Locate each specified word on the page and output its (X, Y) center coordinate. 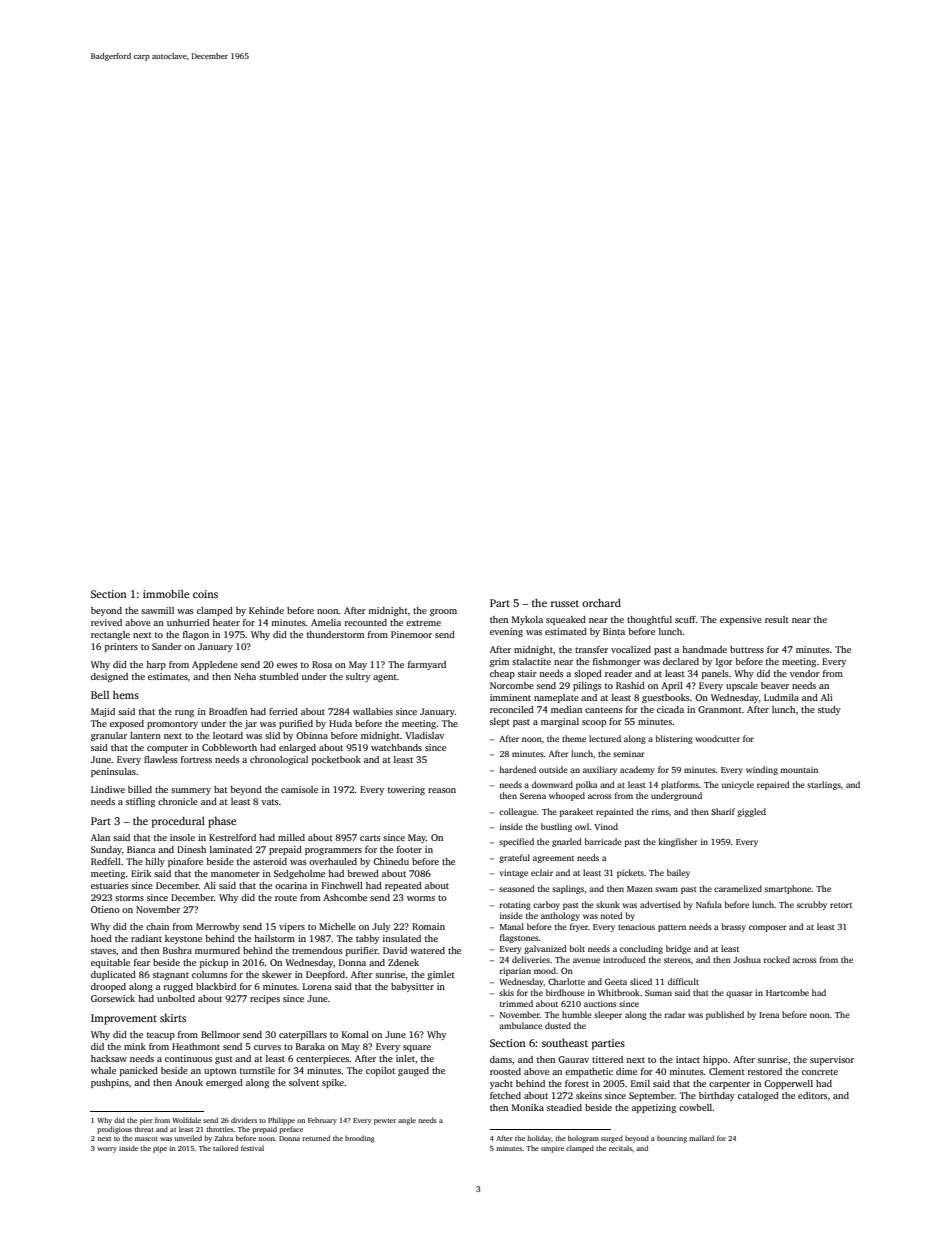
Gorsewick (113, 998)
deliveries (531, 959)
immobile (166, 594)
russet (565, 603)
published (725, 1015)
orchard (601, 603)
